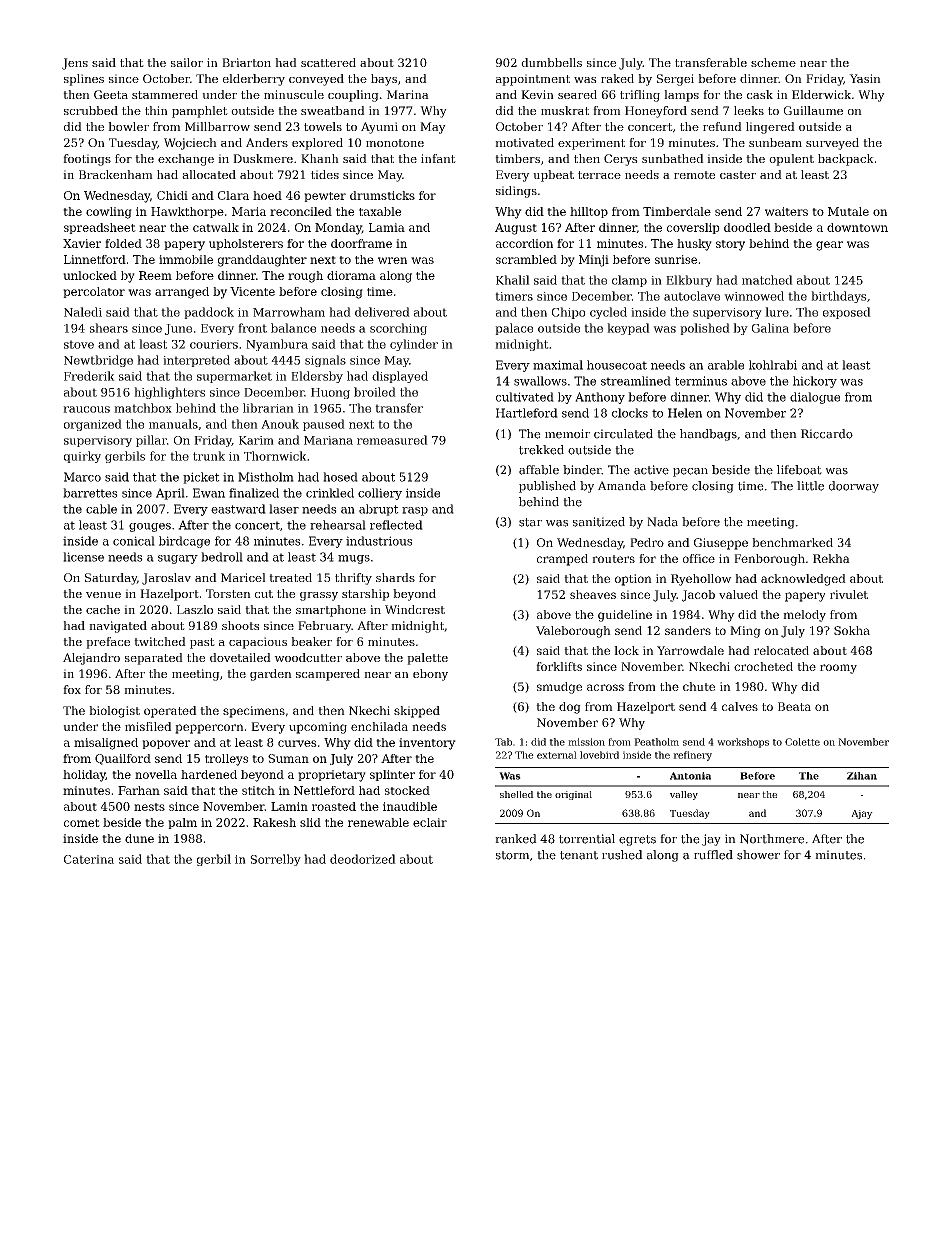 Image resolution: width=952 pixels, height=1233 pixels. I want to click on Elderwick, so click(821, 94).
